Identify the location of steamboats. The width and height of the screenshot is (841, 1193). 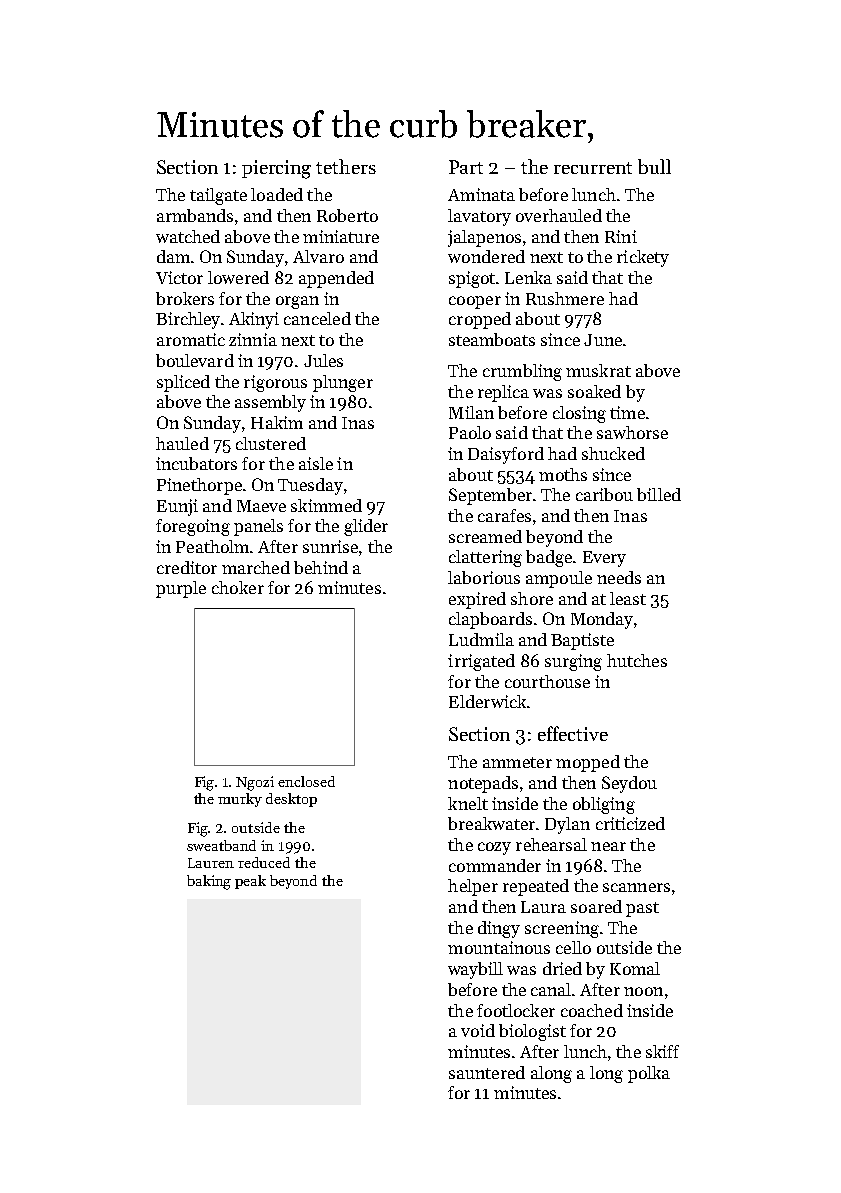
(492, 339).
